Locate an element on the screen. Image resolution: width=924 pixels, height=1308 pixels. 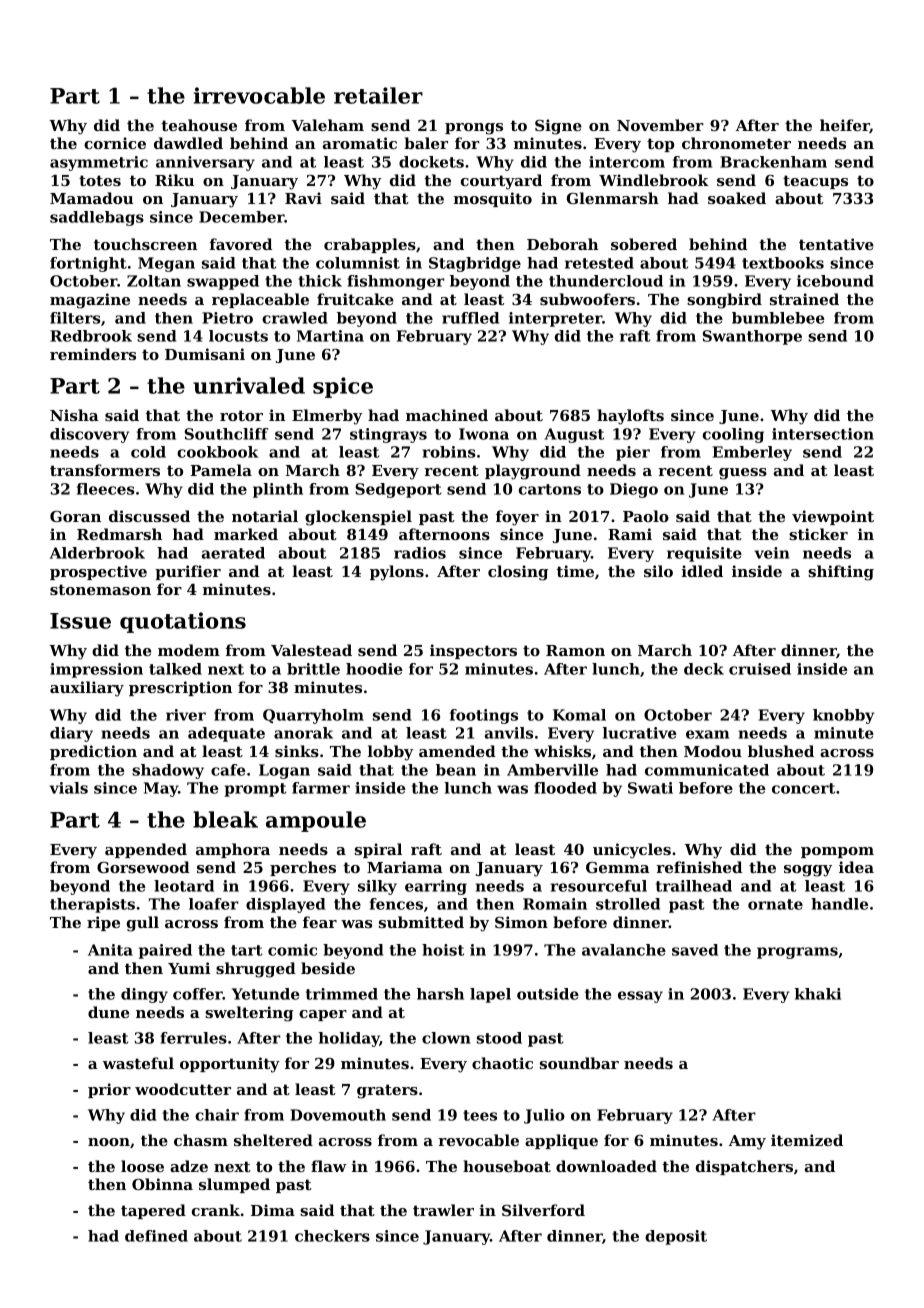
Rami is located at coordinates (630, 534).
